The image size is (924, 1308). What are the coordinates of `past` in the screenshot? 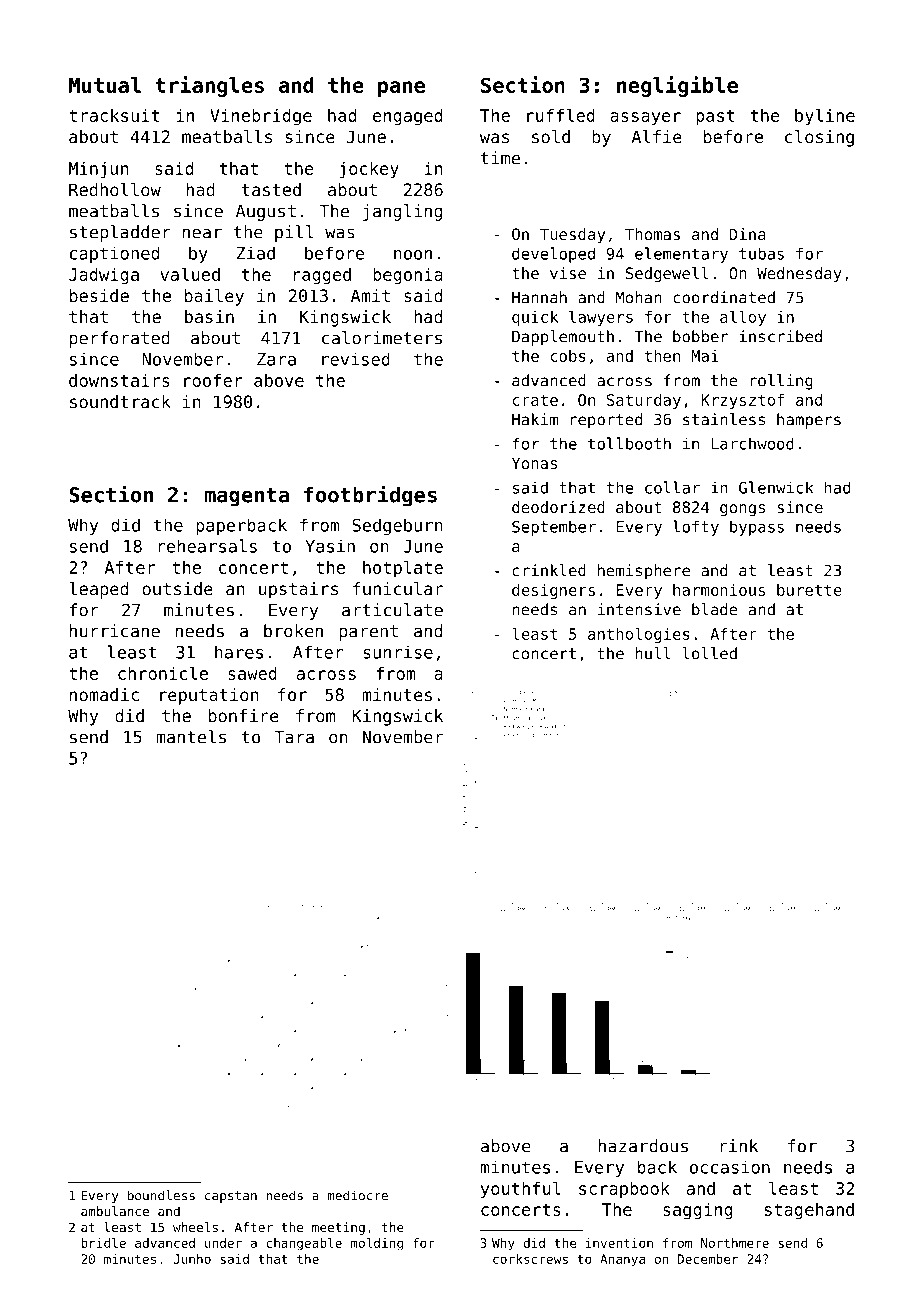 It's located at (715, 118).
